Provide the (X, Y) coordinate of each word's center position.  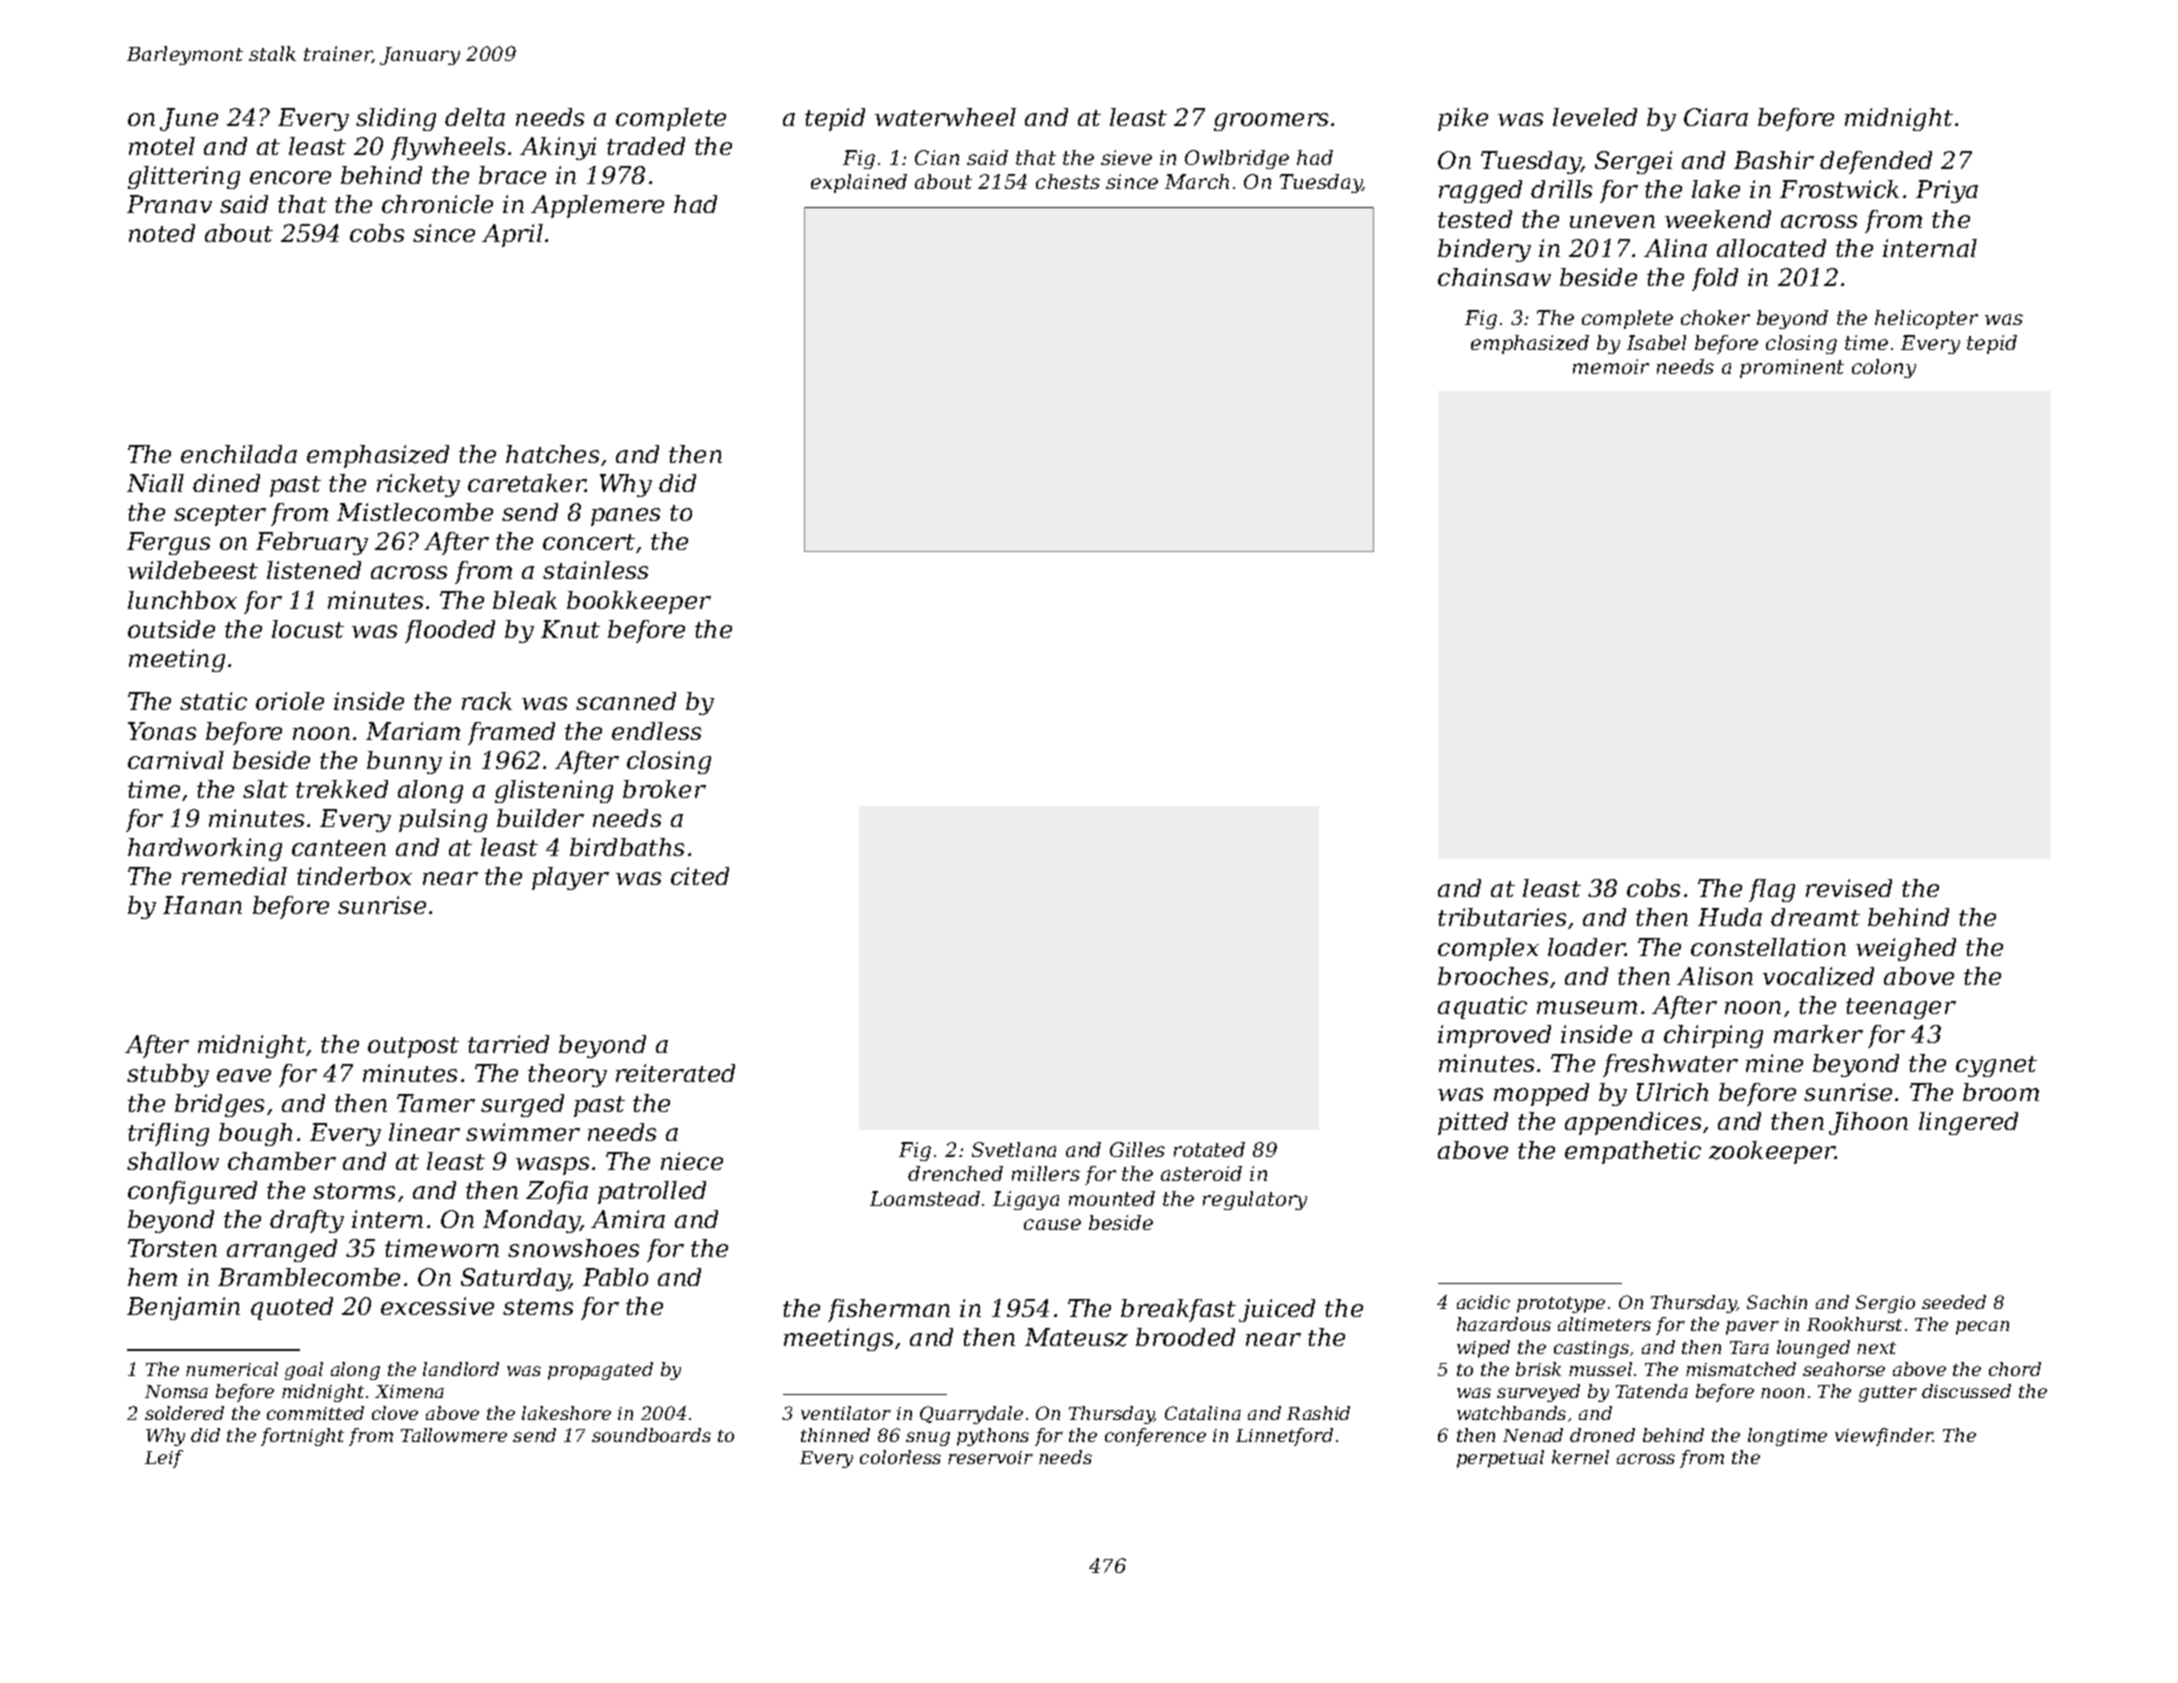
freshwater (1670, 1065)
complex (1488, 949)
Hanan (202, 905)
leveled (1595, 117)
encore (290, 177)
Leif (164, 1459)
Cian (937, 157)
